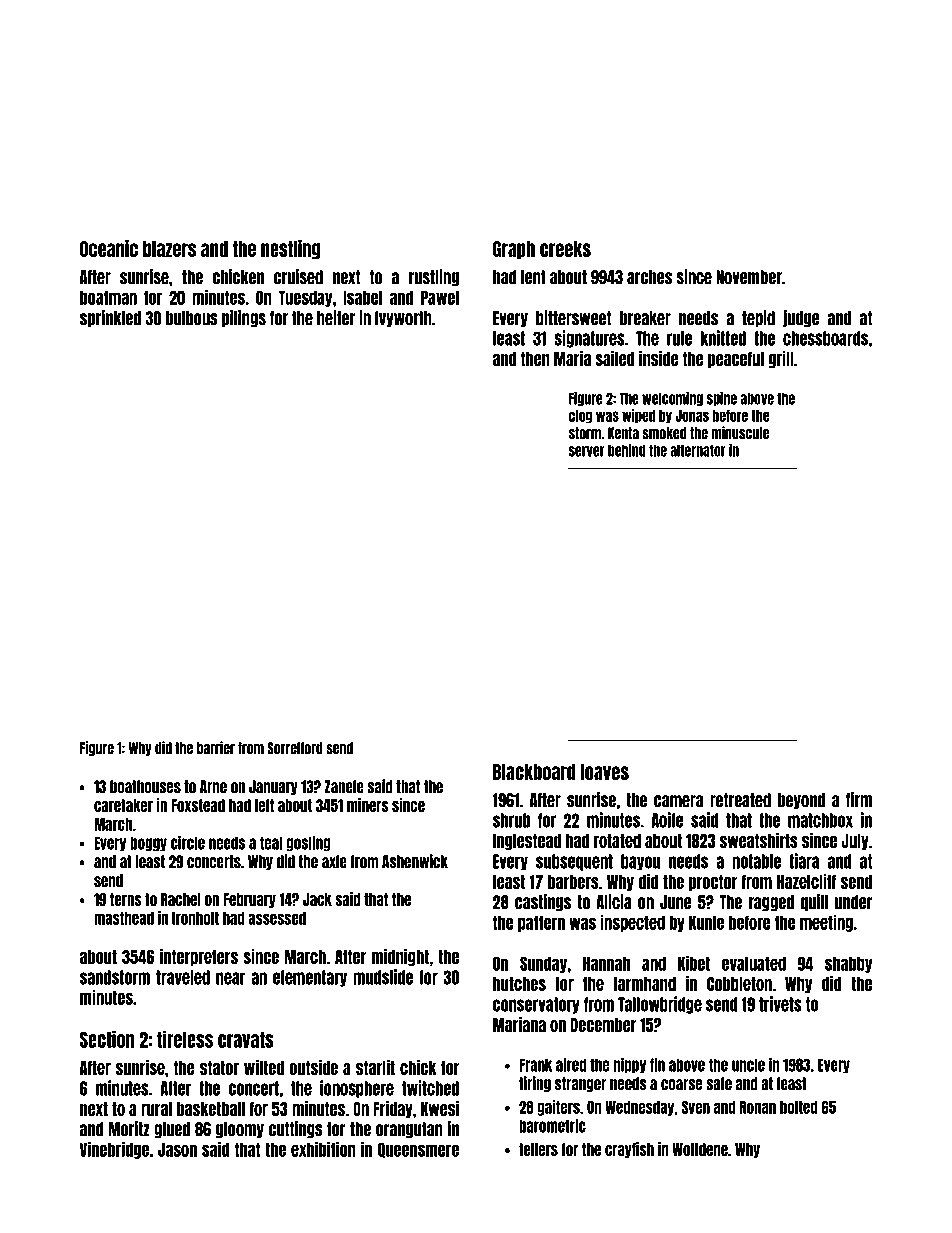 Image resolution: width=952 pixels, height=1233 pixels. Describe the element at coordinates (290, 250) in the page. I see `nestling` at that location.
